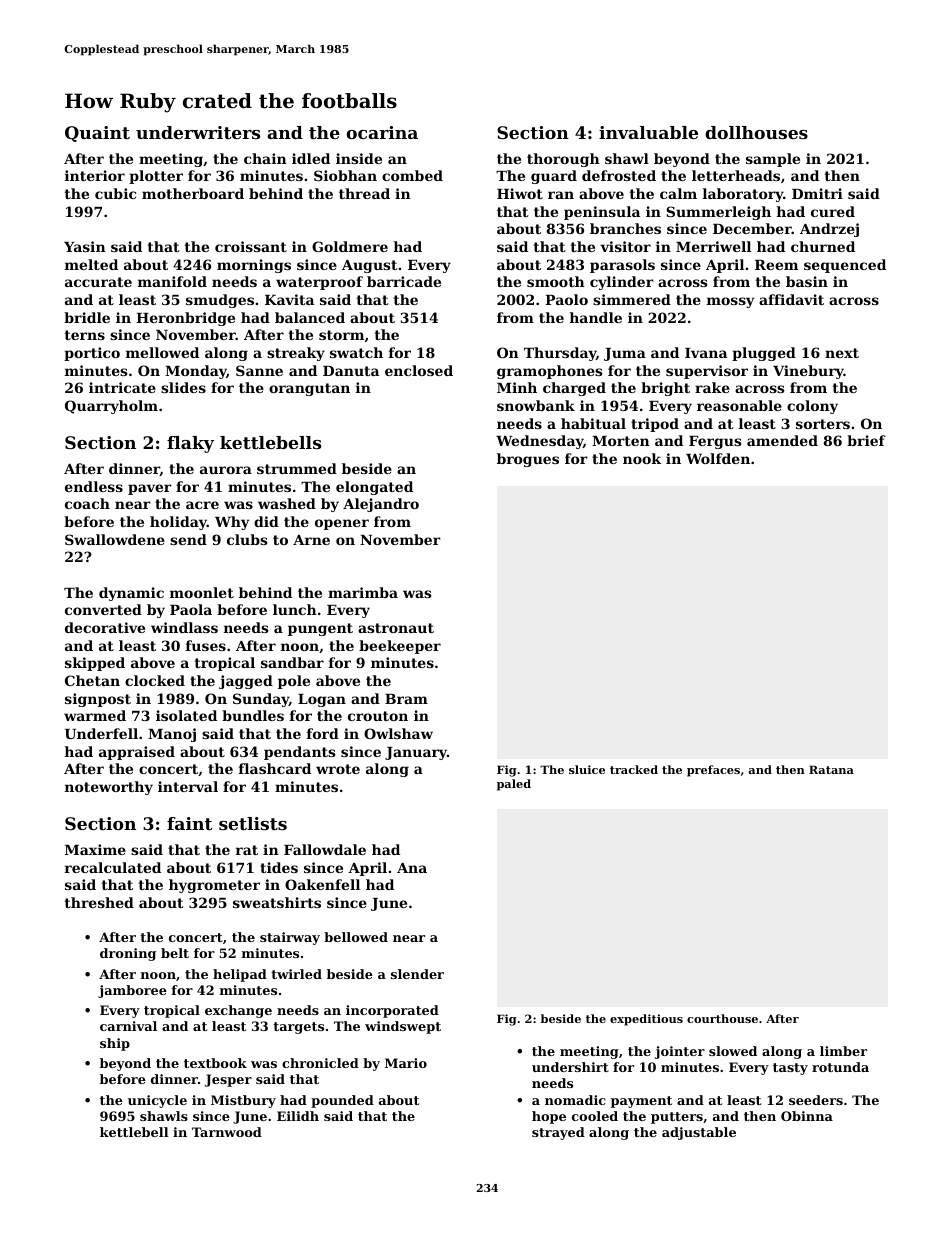 Image resolution: width=952 pixels, height=1233 pixels. Describe the element at coordinates (528, 460) in the page. I see `brogues` at that location.
